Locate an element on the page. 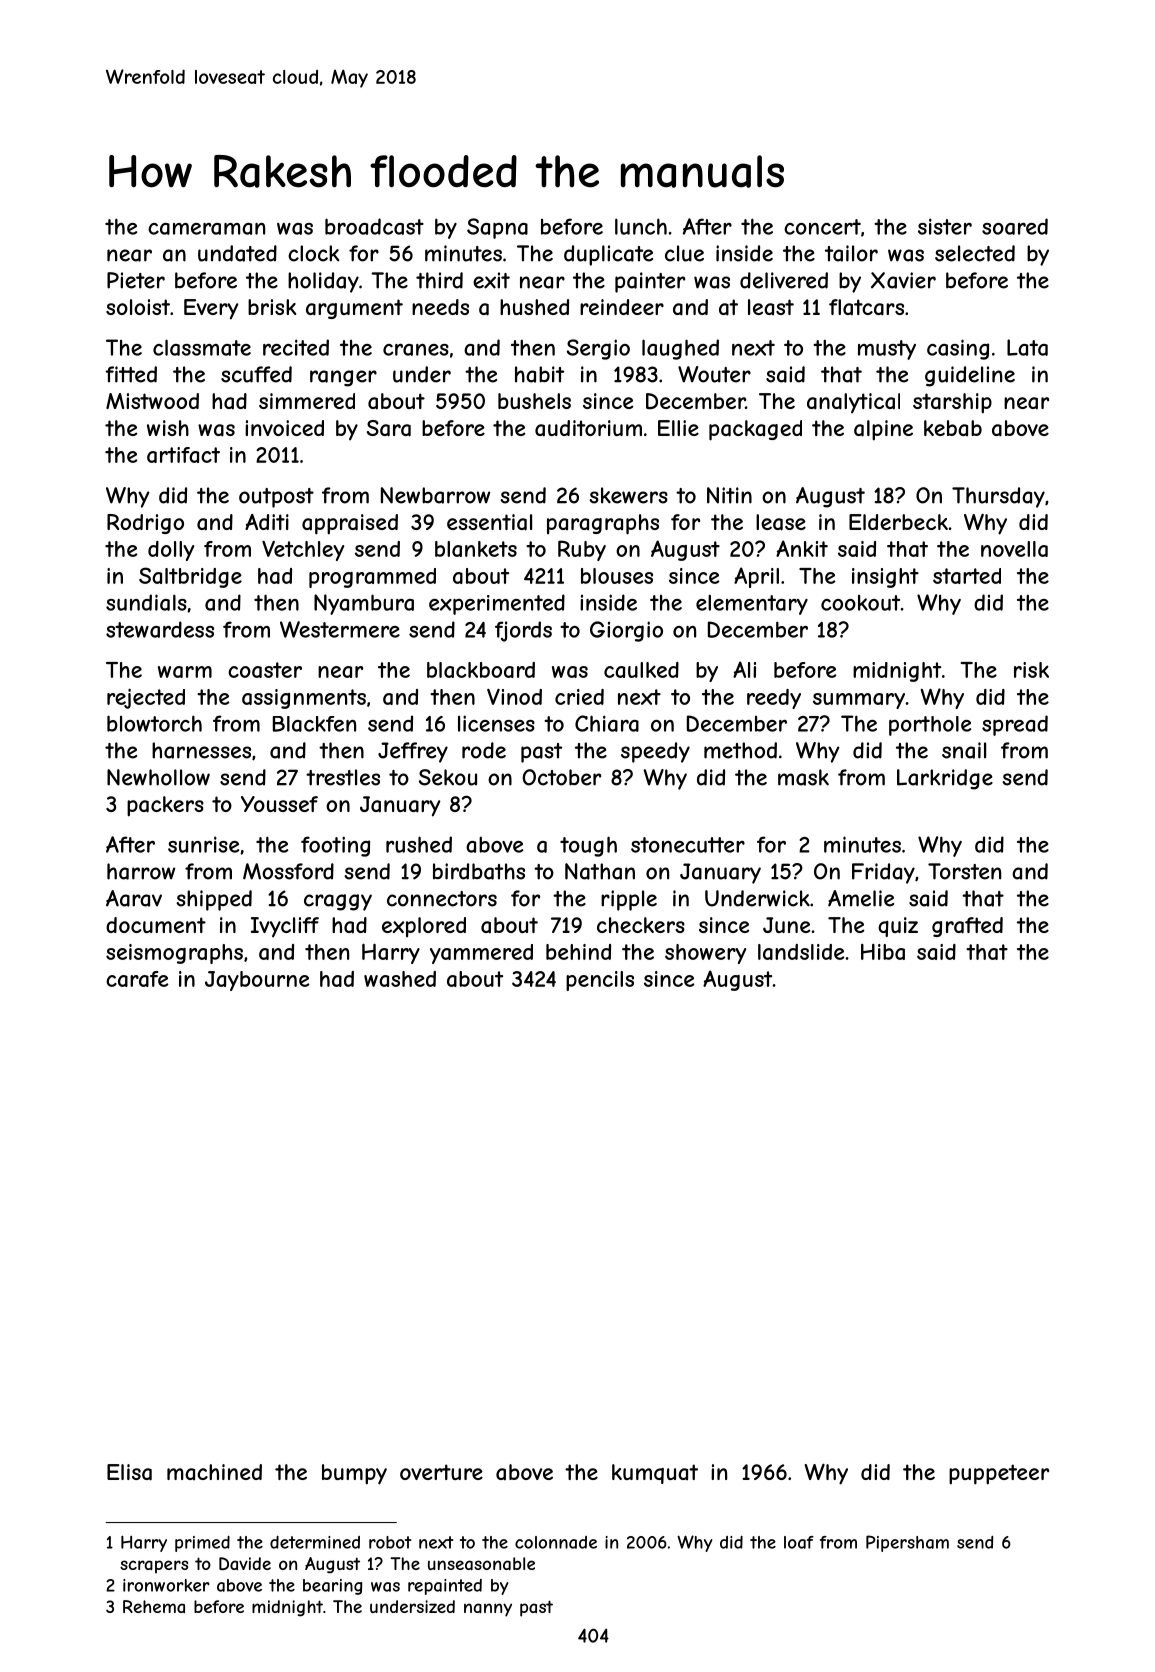 This image has height=1672, width=1155. Ankit is located at coordinates (802, 548).
